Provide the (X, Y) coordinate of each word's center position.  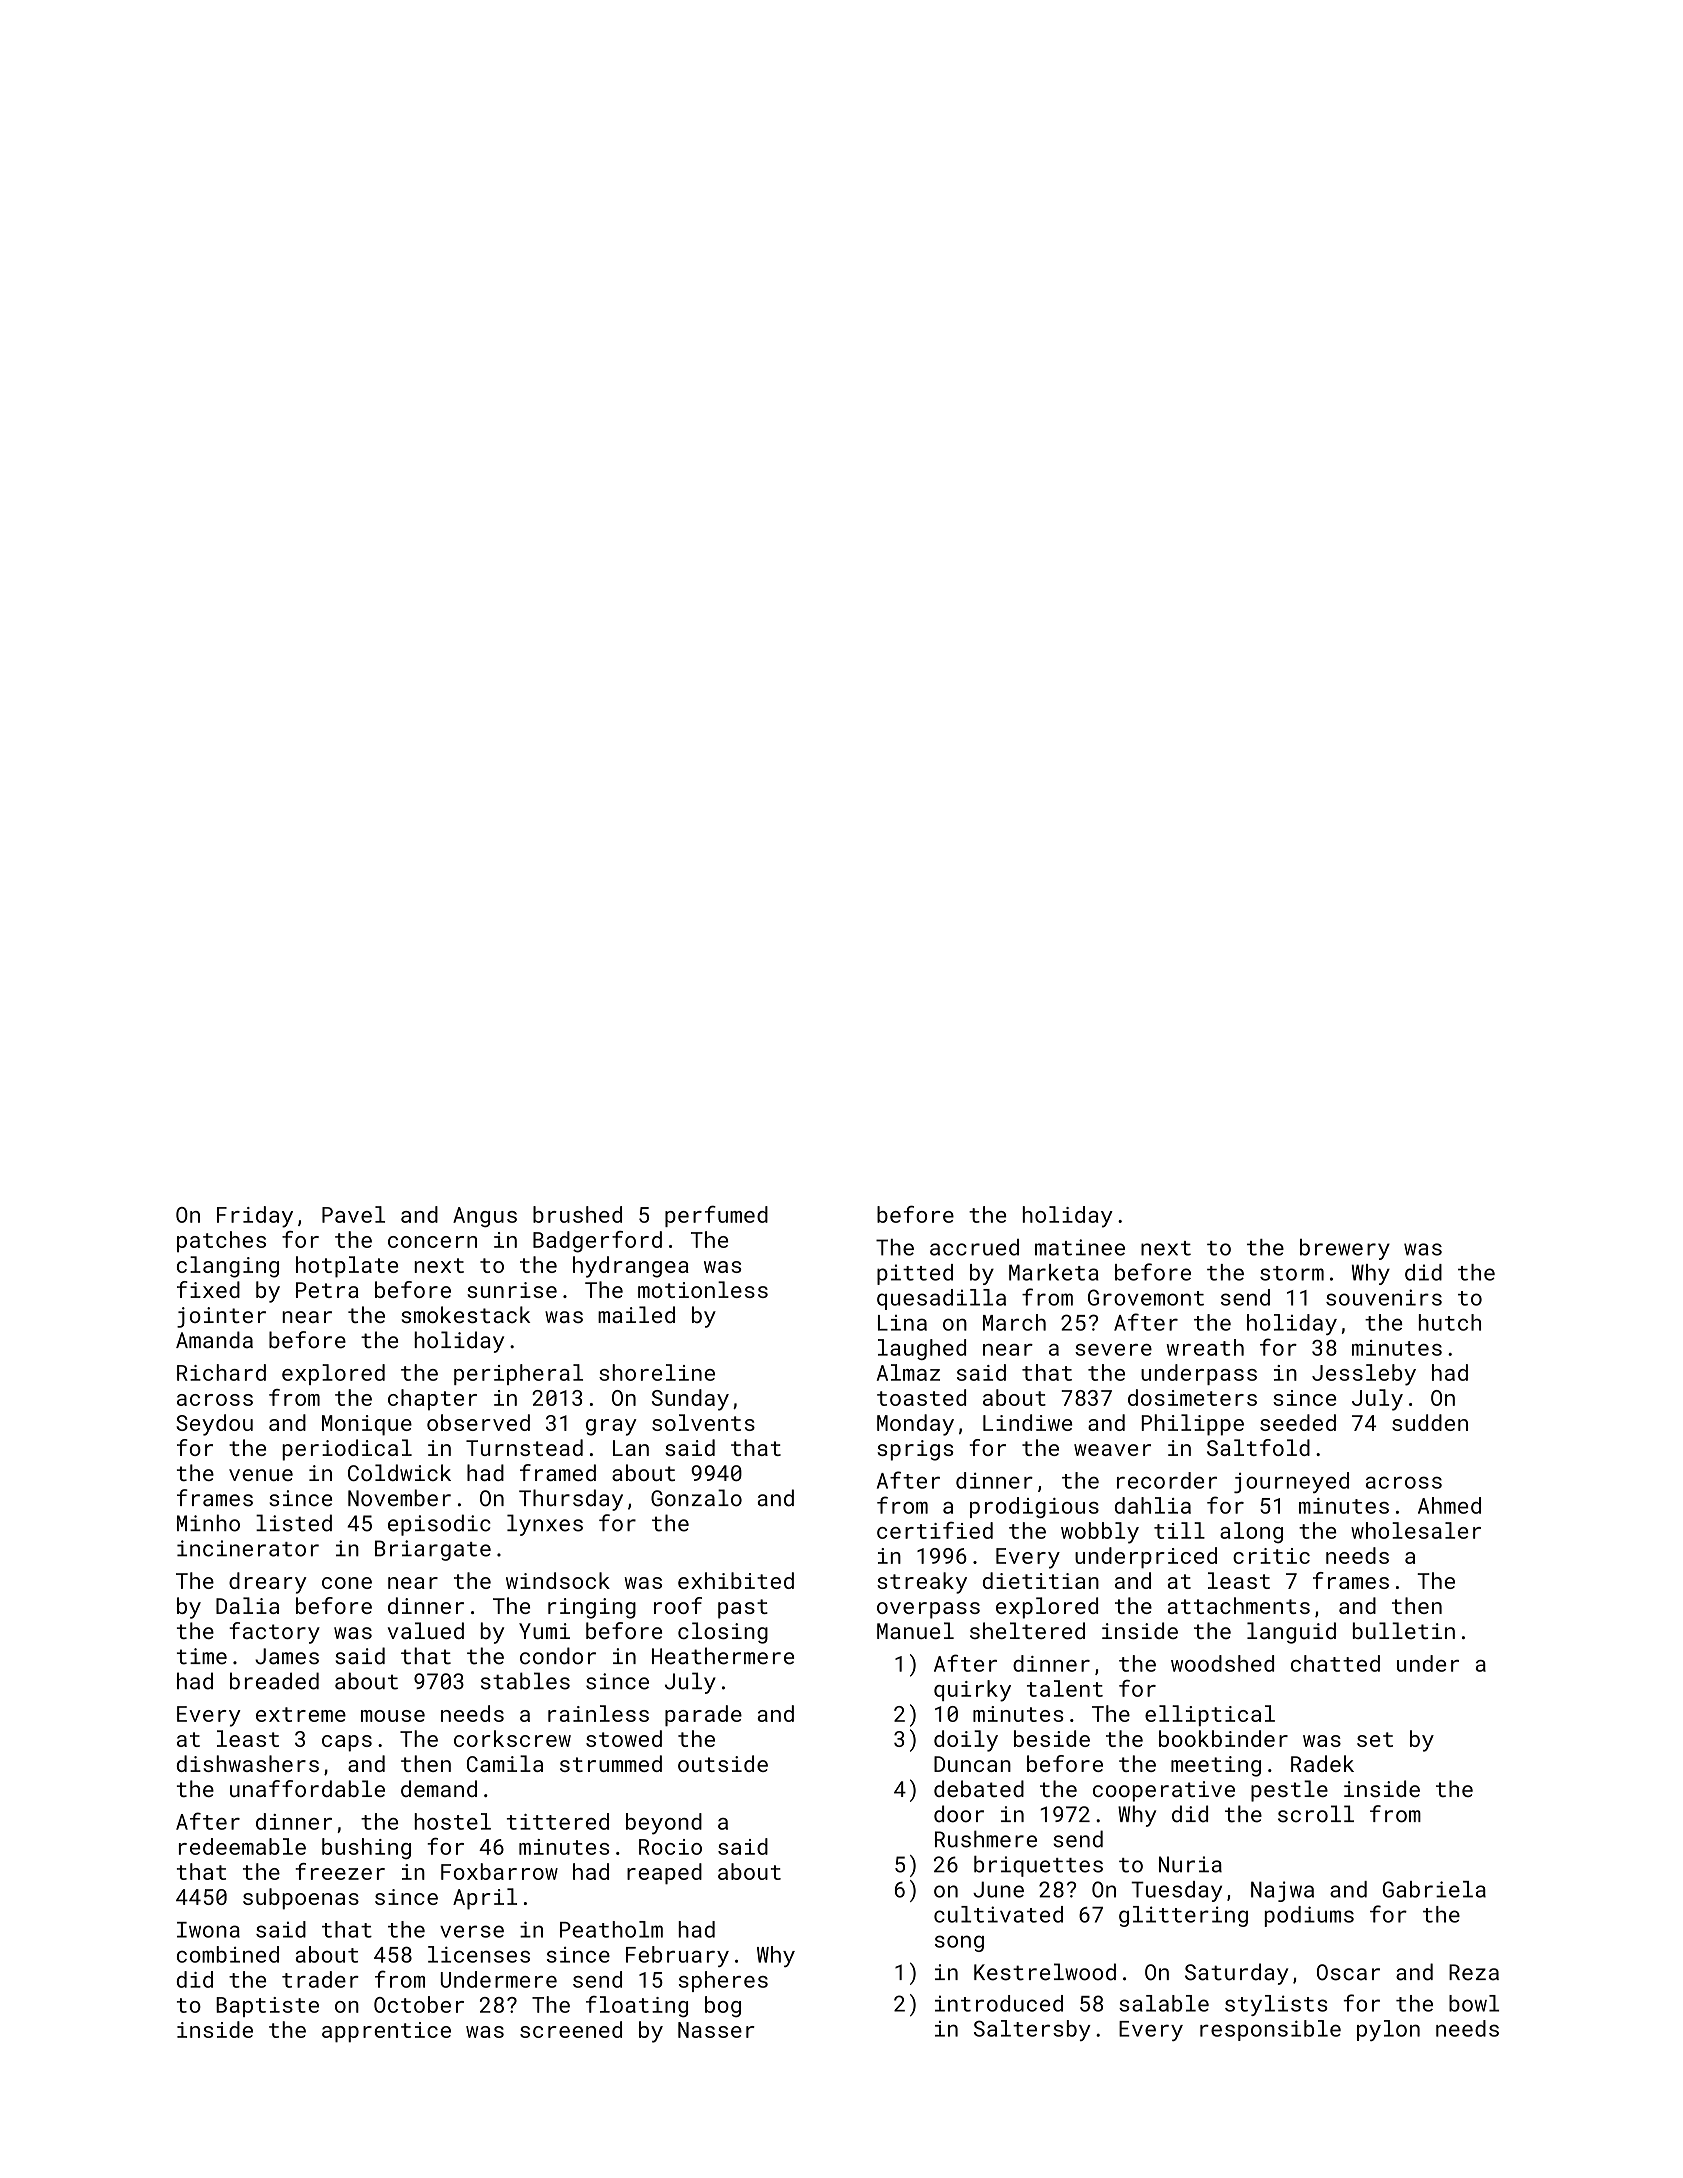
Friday (255, 1217)
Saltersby (1032, 2030)
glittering (1183, 1916)
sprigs (915, 1450)
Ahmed (1449, 1505)
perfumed (716, 1216)
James (287, 1656)
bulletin (1404, 1630)
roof (678, 1605)
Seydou (214, 1425)
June (998, 1889)
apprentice (386, 2032)
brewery (1345, 1249)
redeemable (242, 1846)
